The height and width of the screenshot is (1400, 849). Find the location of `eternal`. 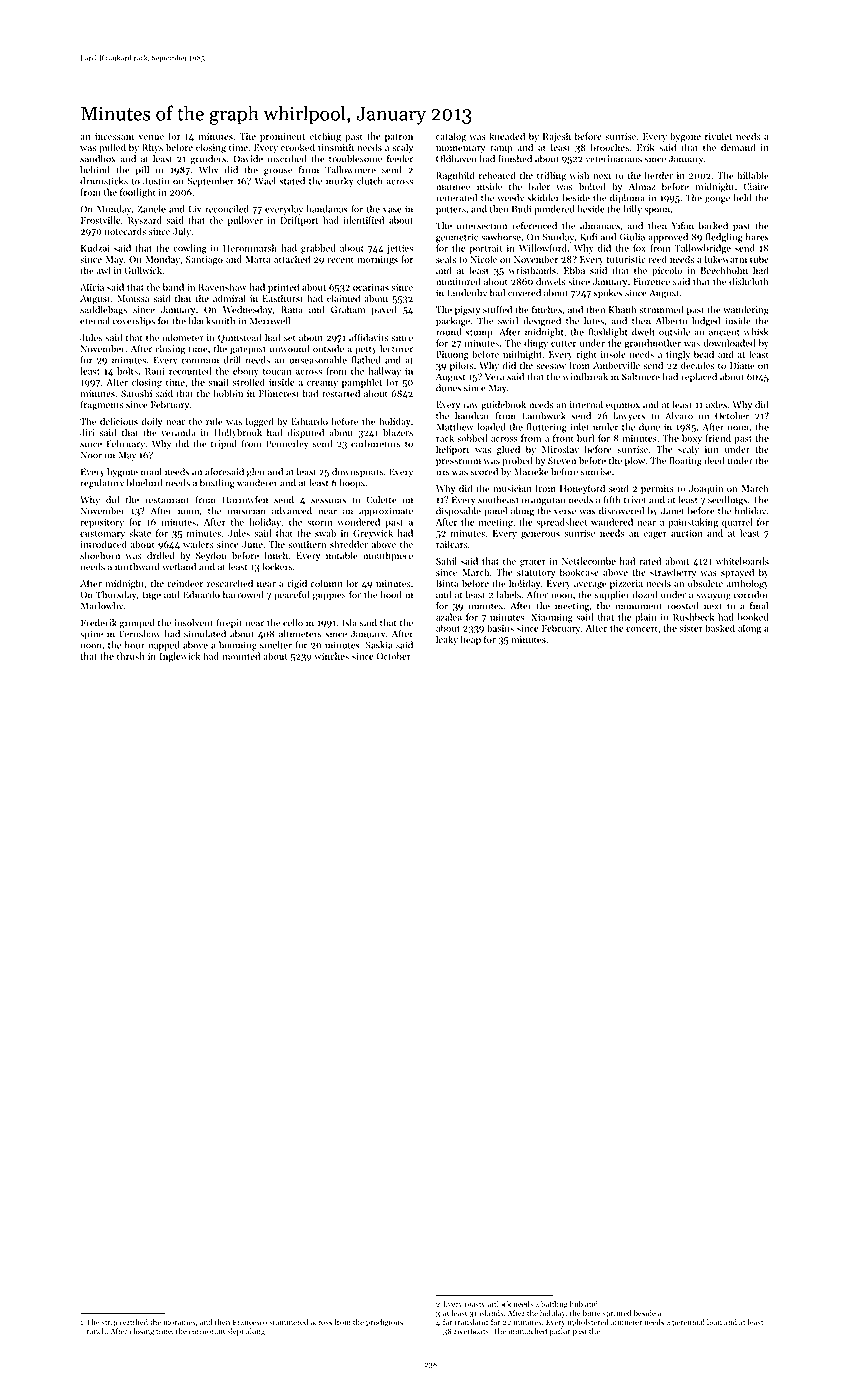

eternal is located at coordinates (95, 321).
